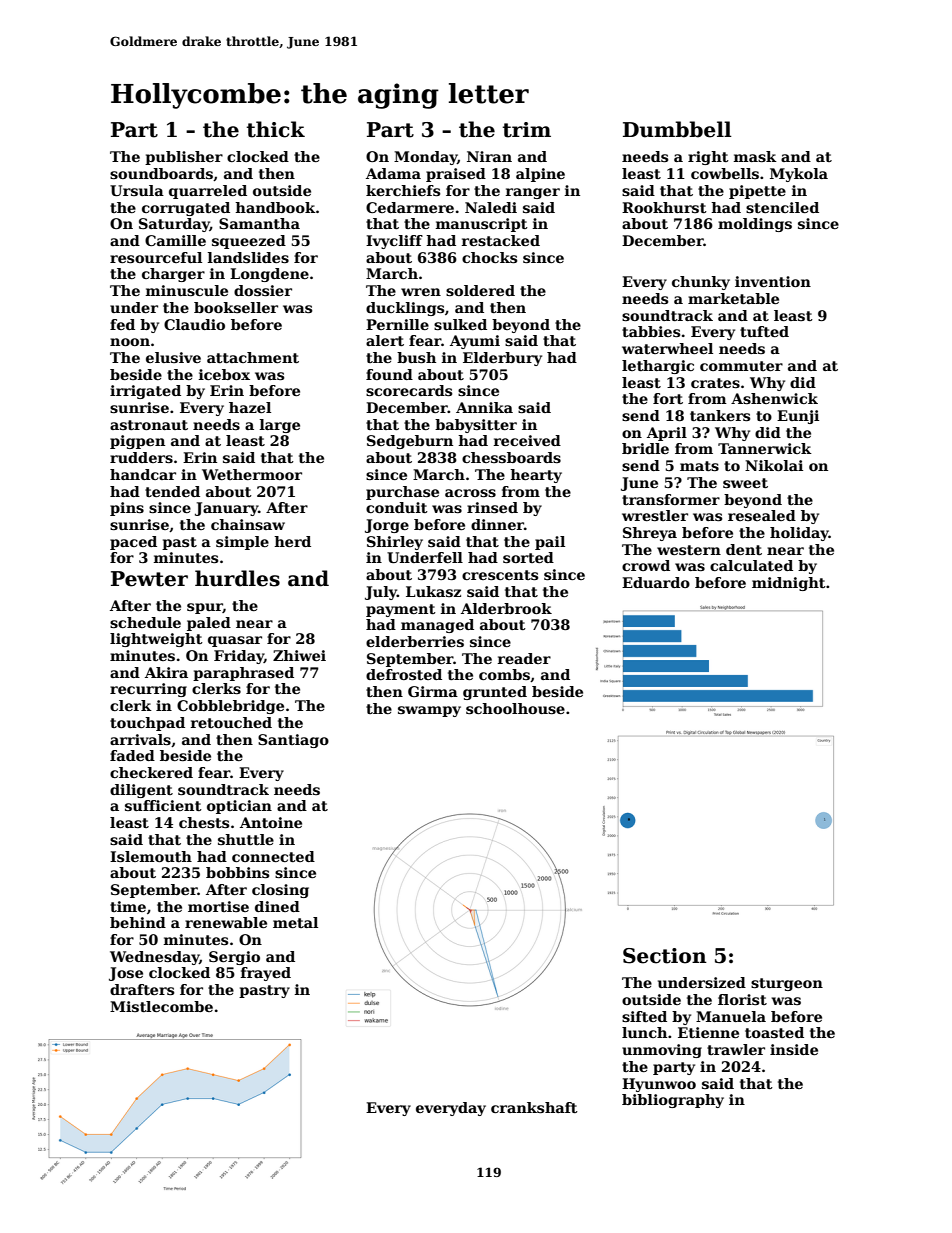 This screenshot has height=1233, width=952. Describe the element at coordinates (259, 223) in the screenshot. I see `Samantha` at that location.
